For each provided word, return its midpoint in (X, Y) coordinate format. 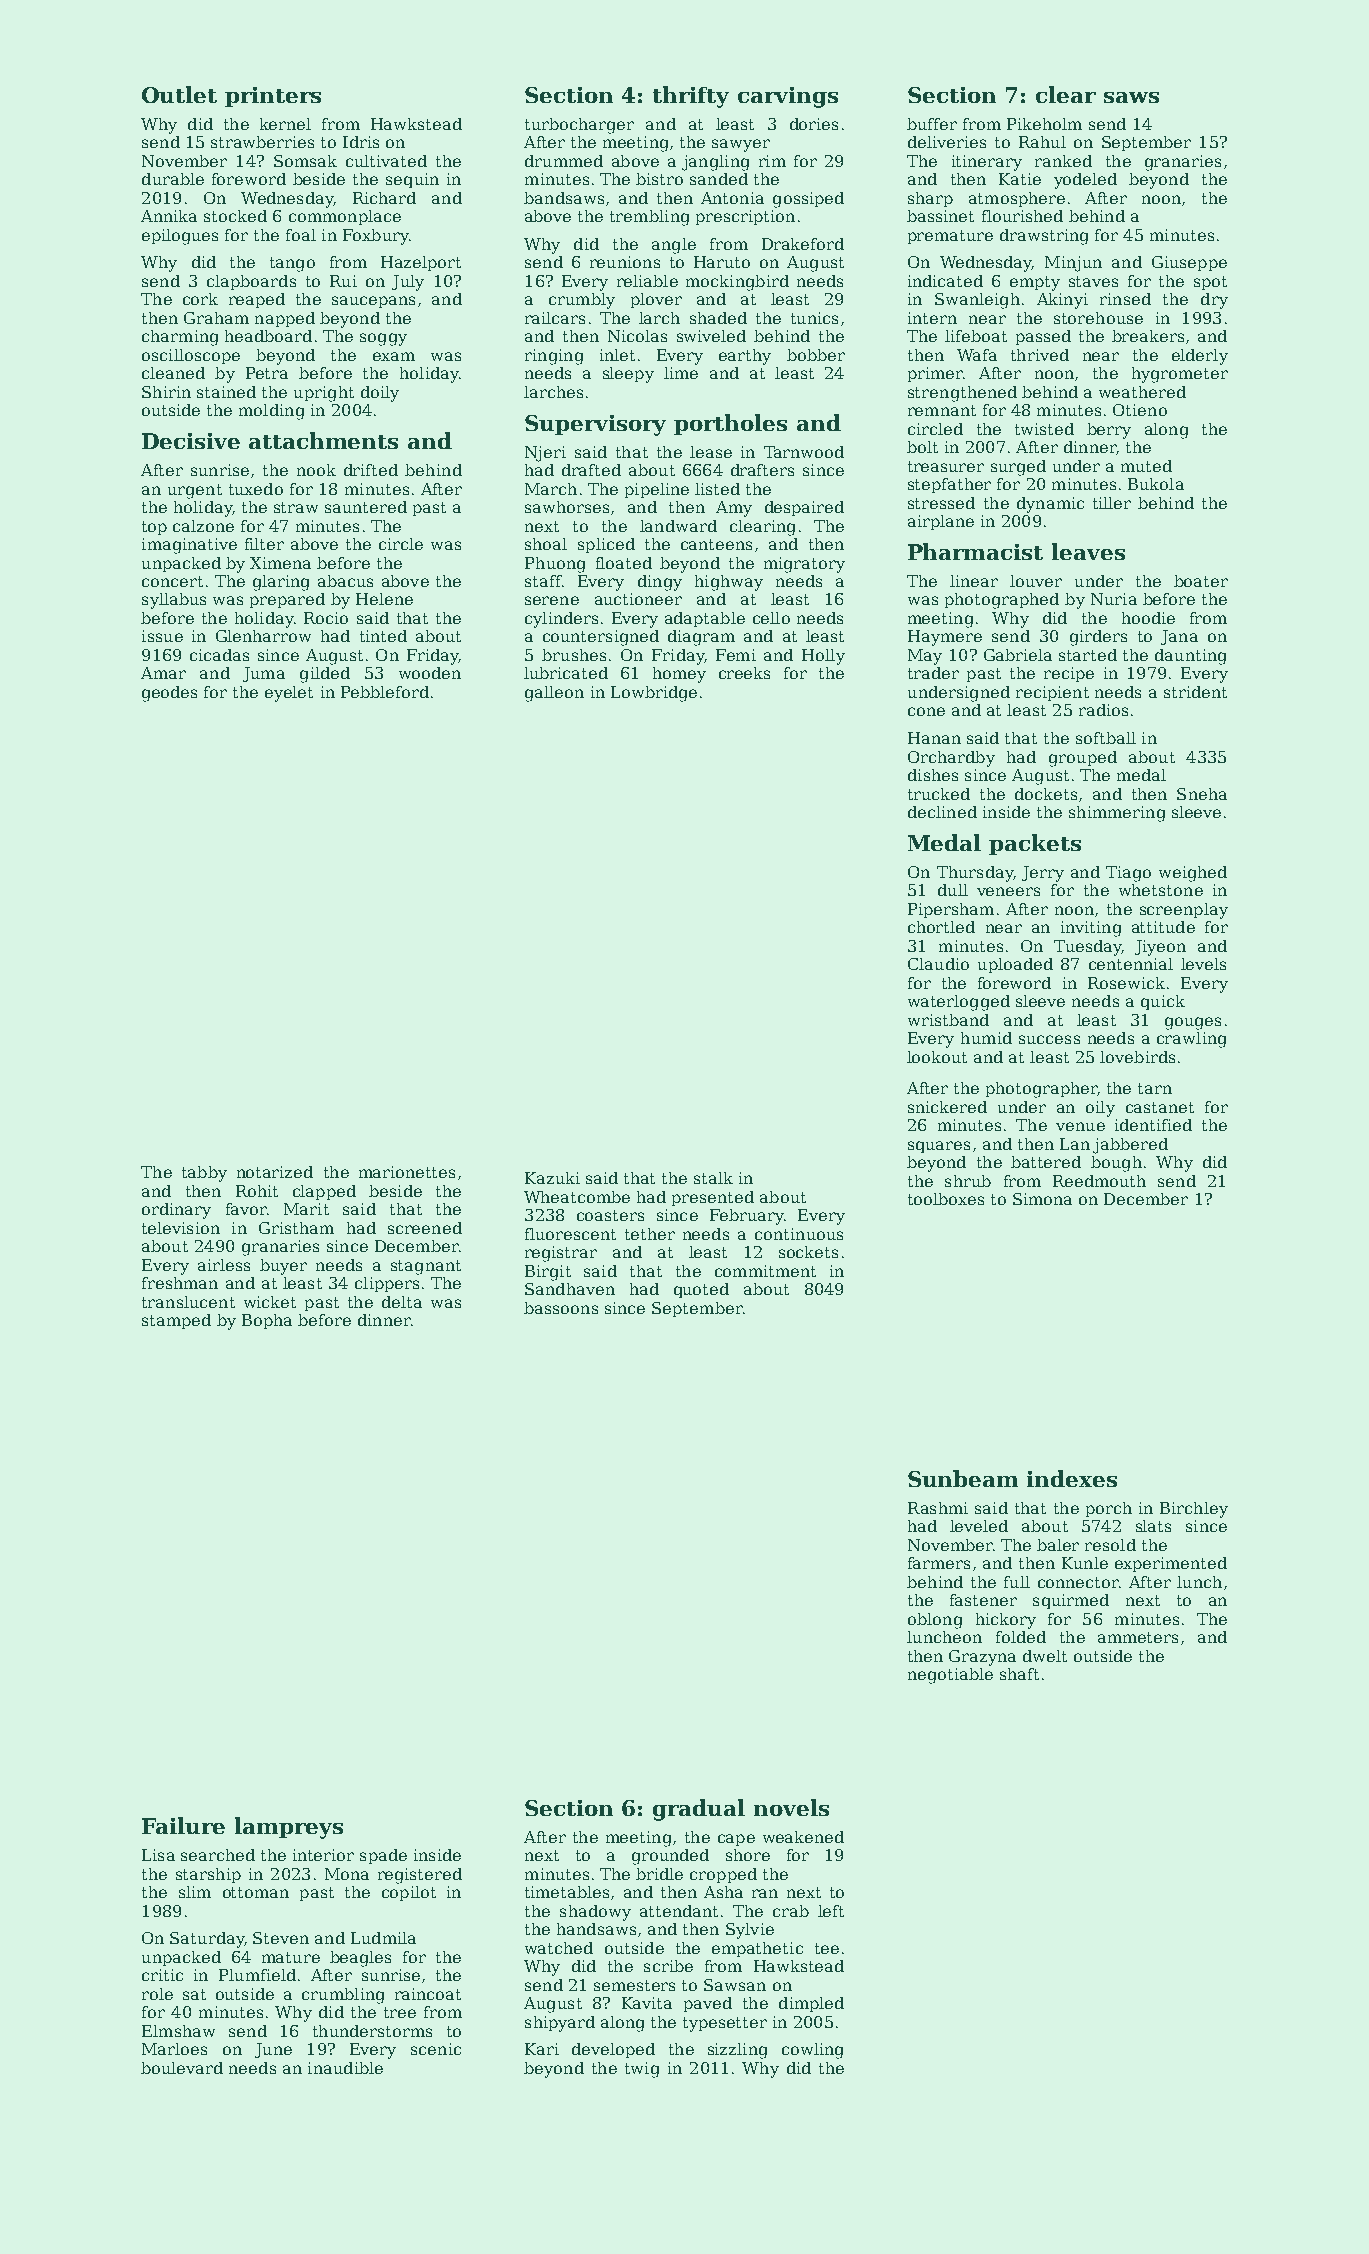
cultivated (386, 161)
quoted (701, 1290)
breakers (1148, 336)
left (831, 1911)
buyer (283, 1267)
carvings (788, 97)
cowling (812, 2051)
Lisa (158, 1855)
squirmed (1071, 1601)
